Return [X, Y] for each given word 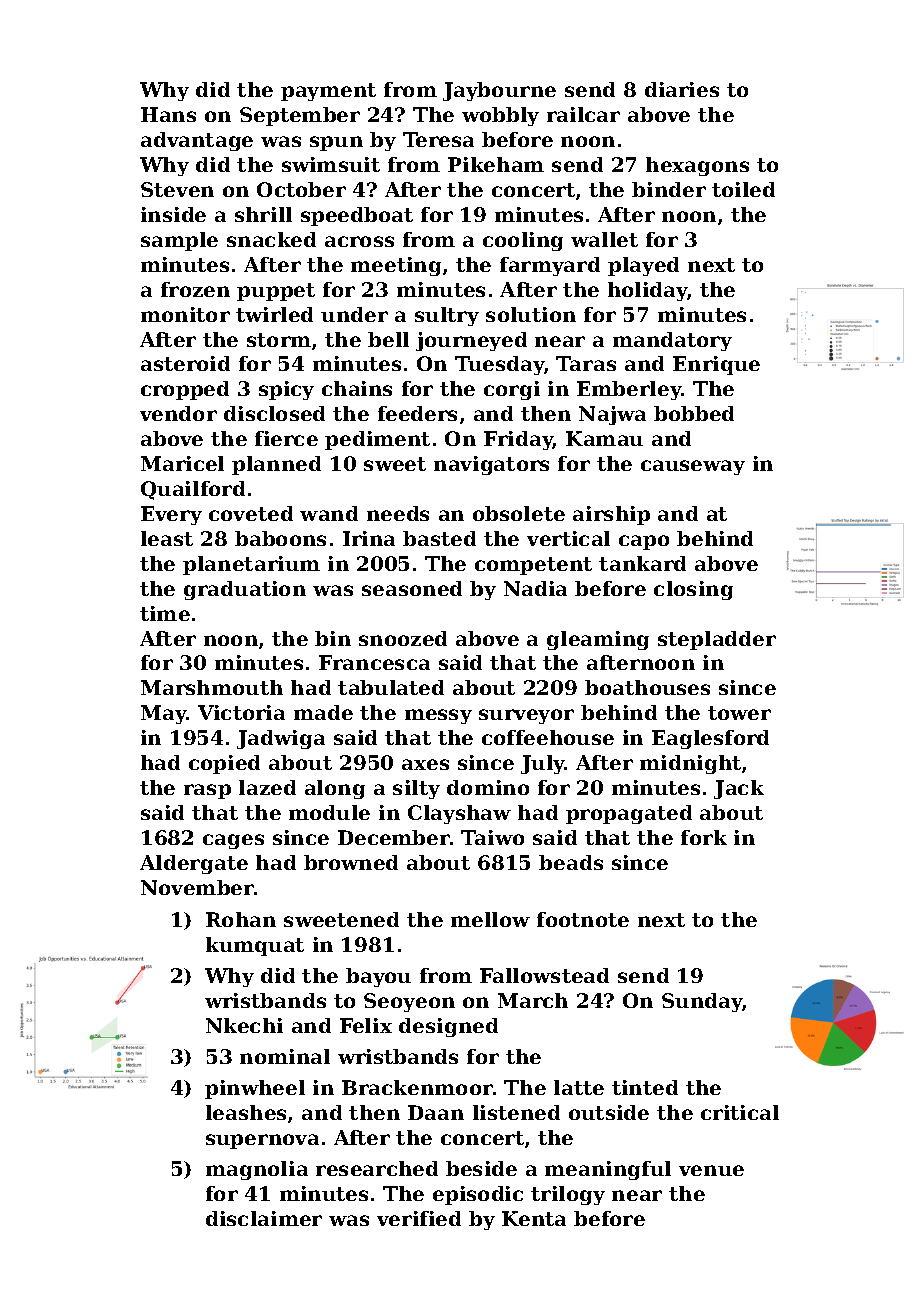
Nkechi [244, 1025]
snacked [271, 239]
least [167, 538]
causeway [693, 467]
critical [740, 1112]
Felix [366, 1025]
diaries [682, 89]
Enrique [716, 365]
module [329, 812]
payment [328, 92]
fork [704, 837]
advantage [197, 141]
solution [531, 314]
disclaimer [264, 1218]
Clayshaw [459, 814]
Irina [369, 538]
